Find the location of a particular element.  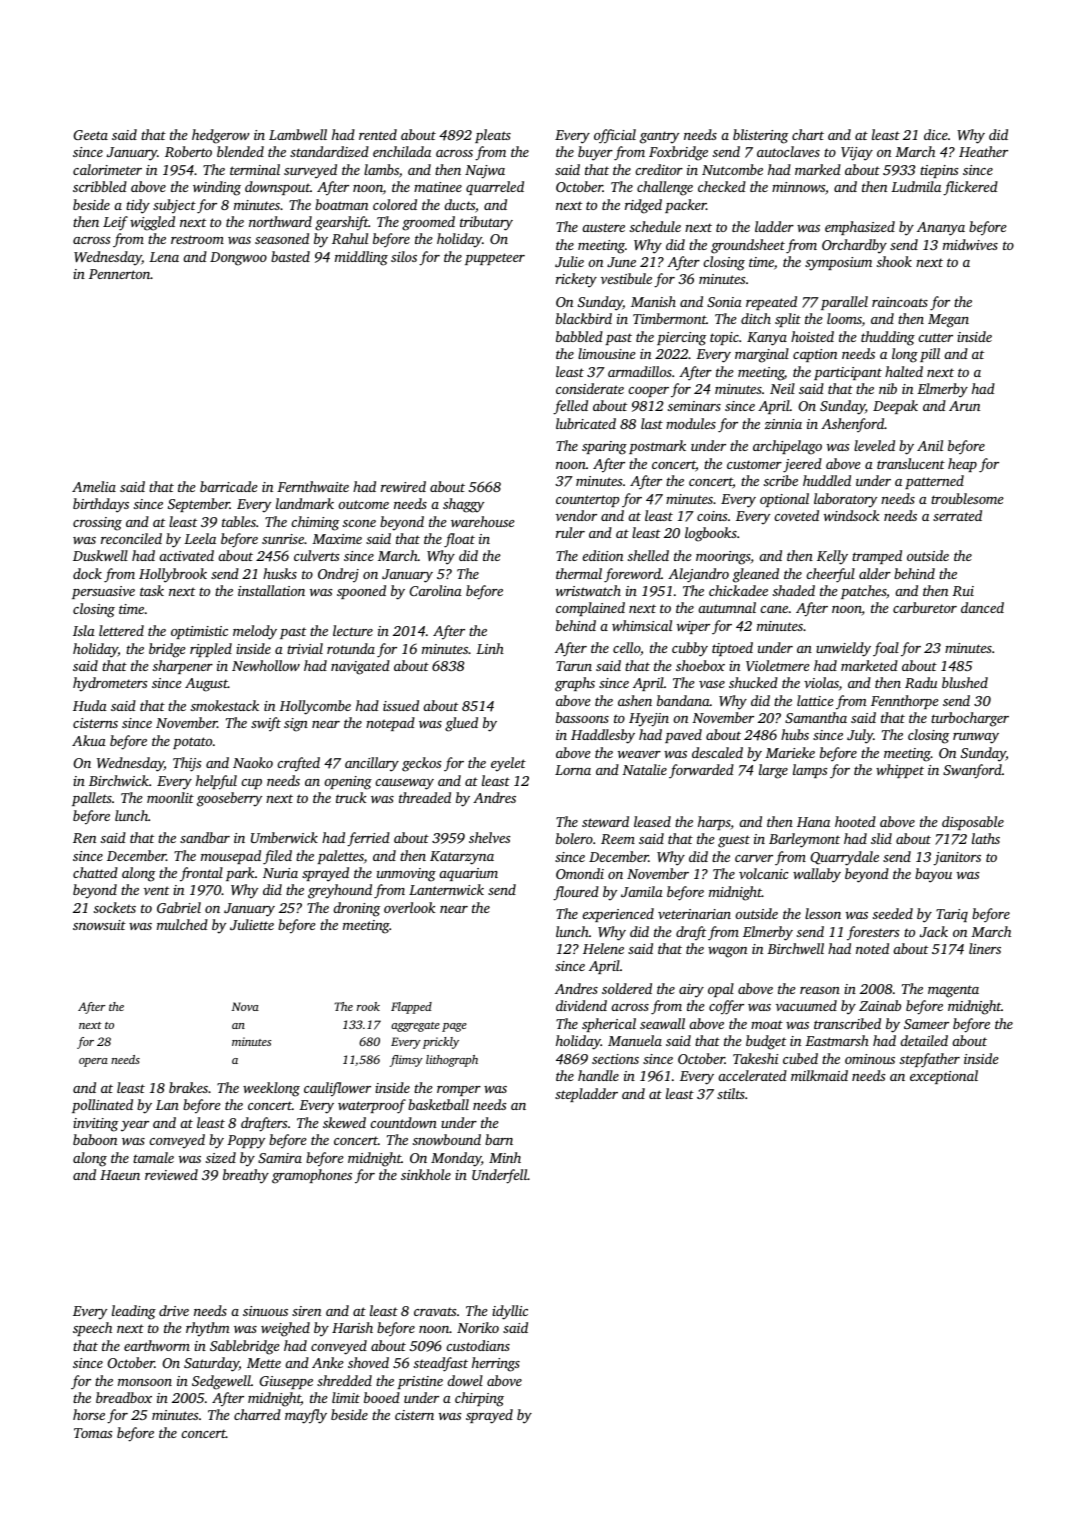

veterinarian is located at coordinates (694, 914).
